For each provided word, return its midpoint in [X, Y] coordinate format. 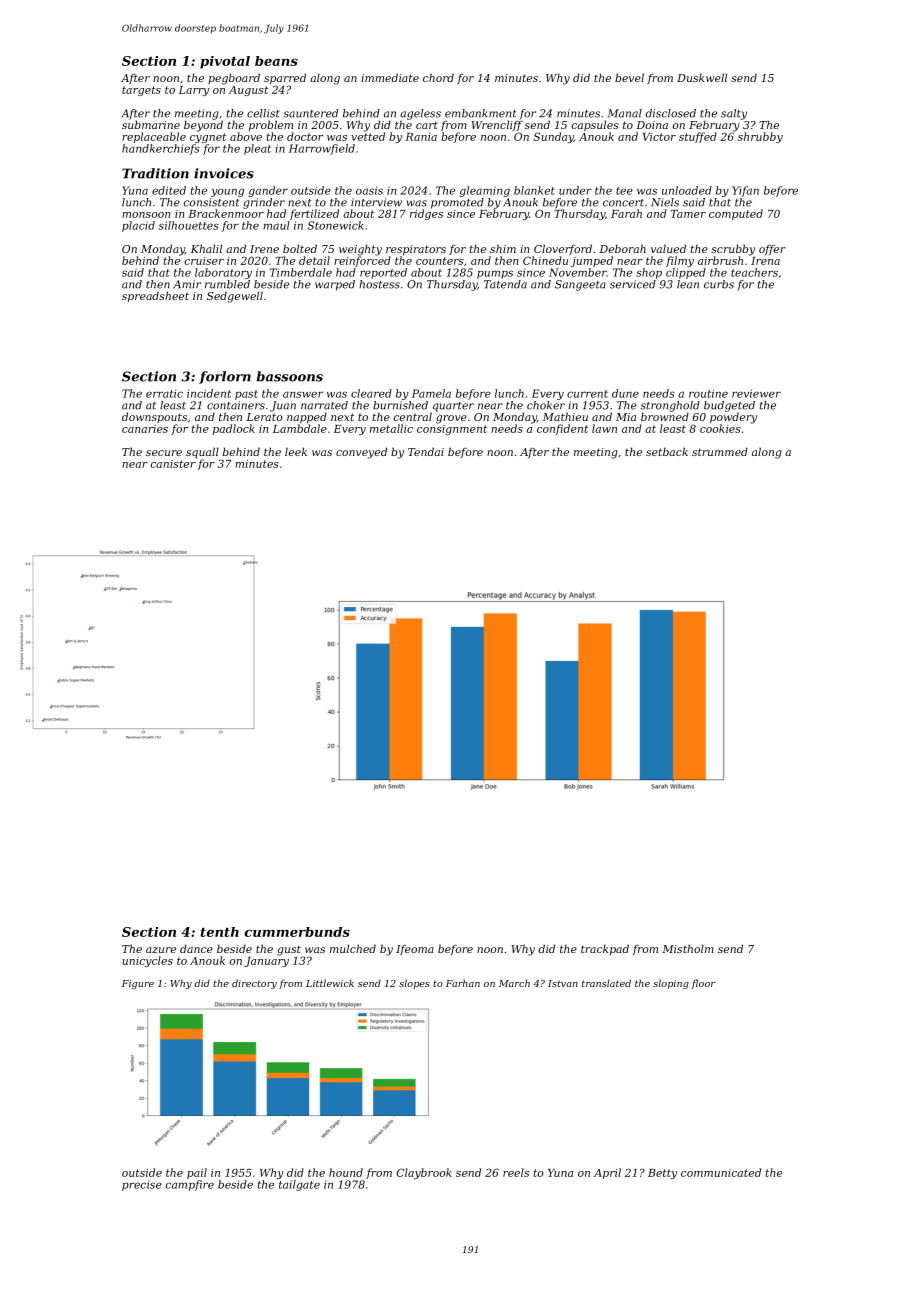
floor [703, 984]
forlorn [225, 377]
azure [161, 950]
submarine [151, 124]
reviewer [756, 393]
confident [562, 429]
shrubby [760, 137]
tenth [220, 932]
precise [142, 1185]
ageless [420, 114]
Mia [626, 417]
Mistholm [688, 948]
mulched [353, 948]
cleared [371, 393]
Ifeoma [415, 950]
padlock [234, 429]
